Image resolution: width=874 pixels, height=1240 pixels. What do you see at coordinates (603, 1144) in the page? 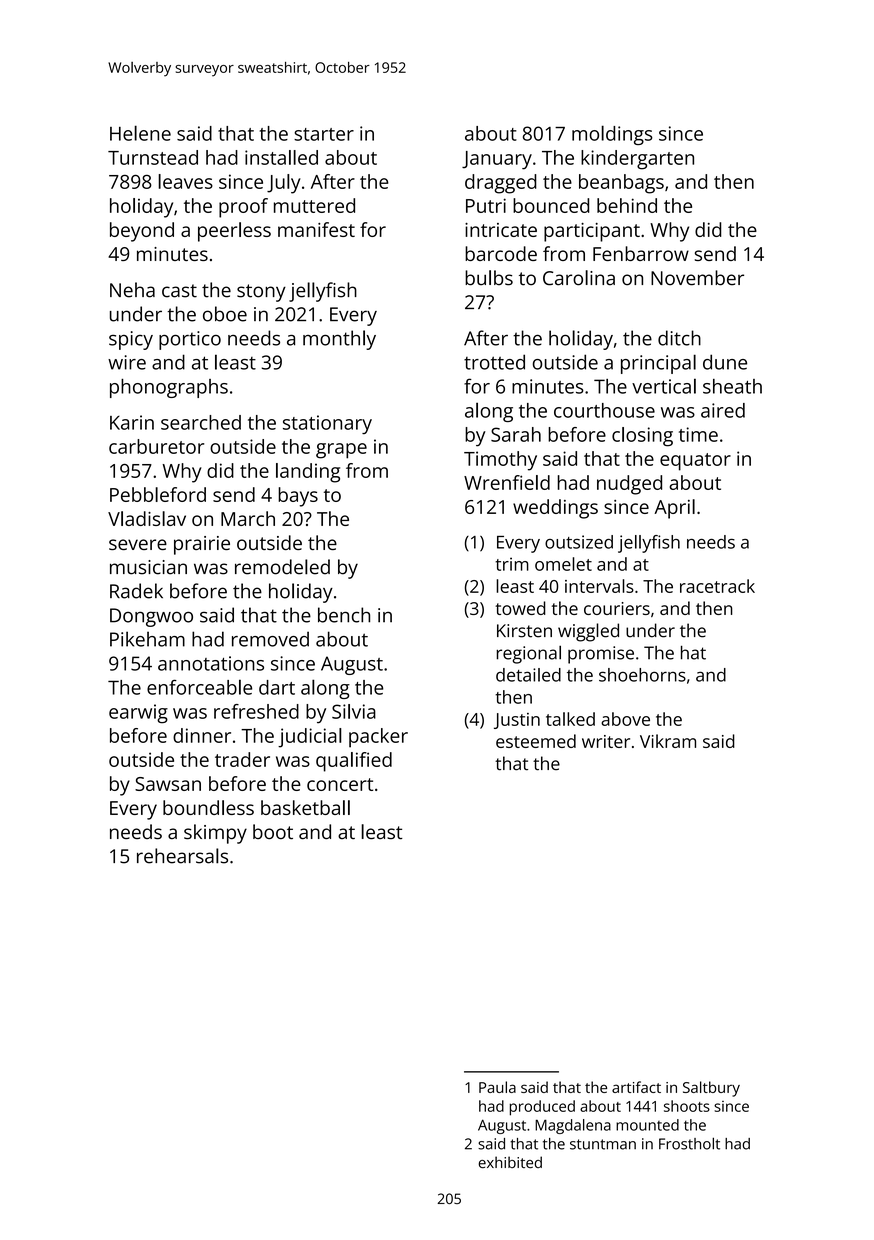
I see `stuntman` at bounding box center [603, 1144].
